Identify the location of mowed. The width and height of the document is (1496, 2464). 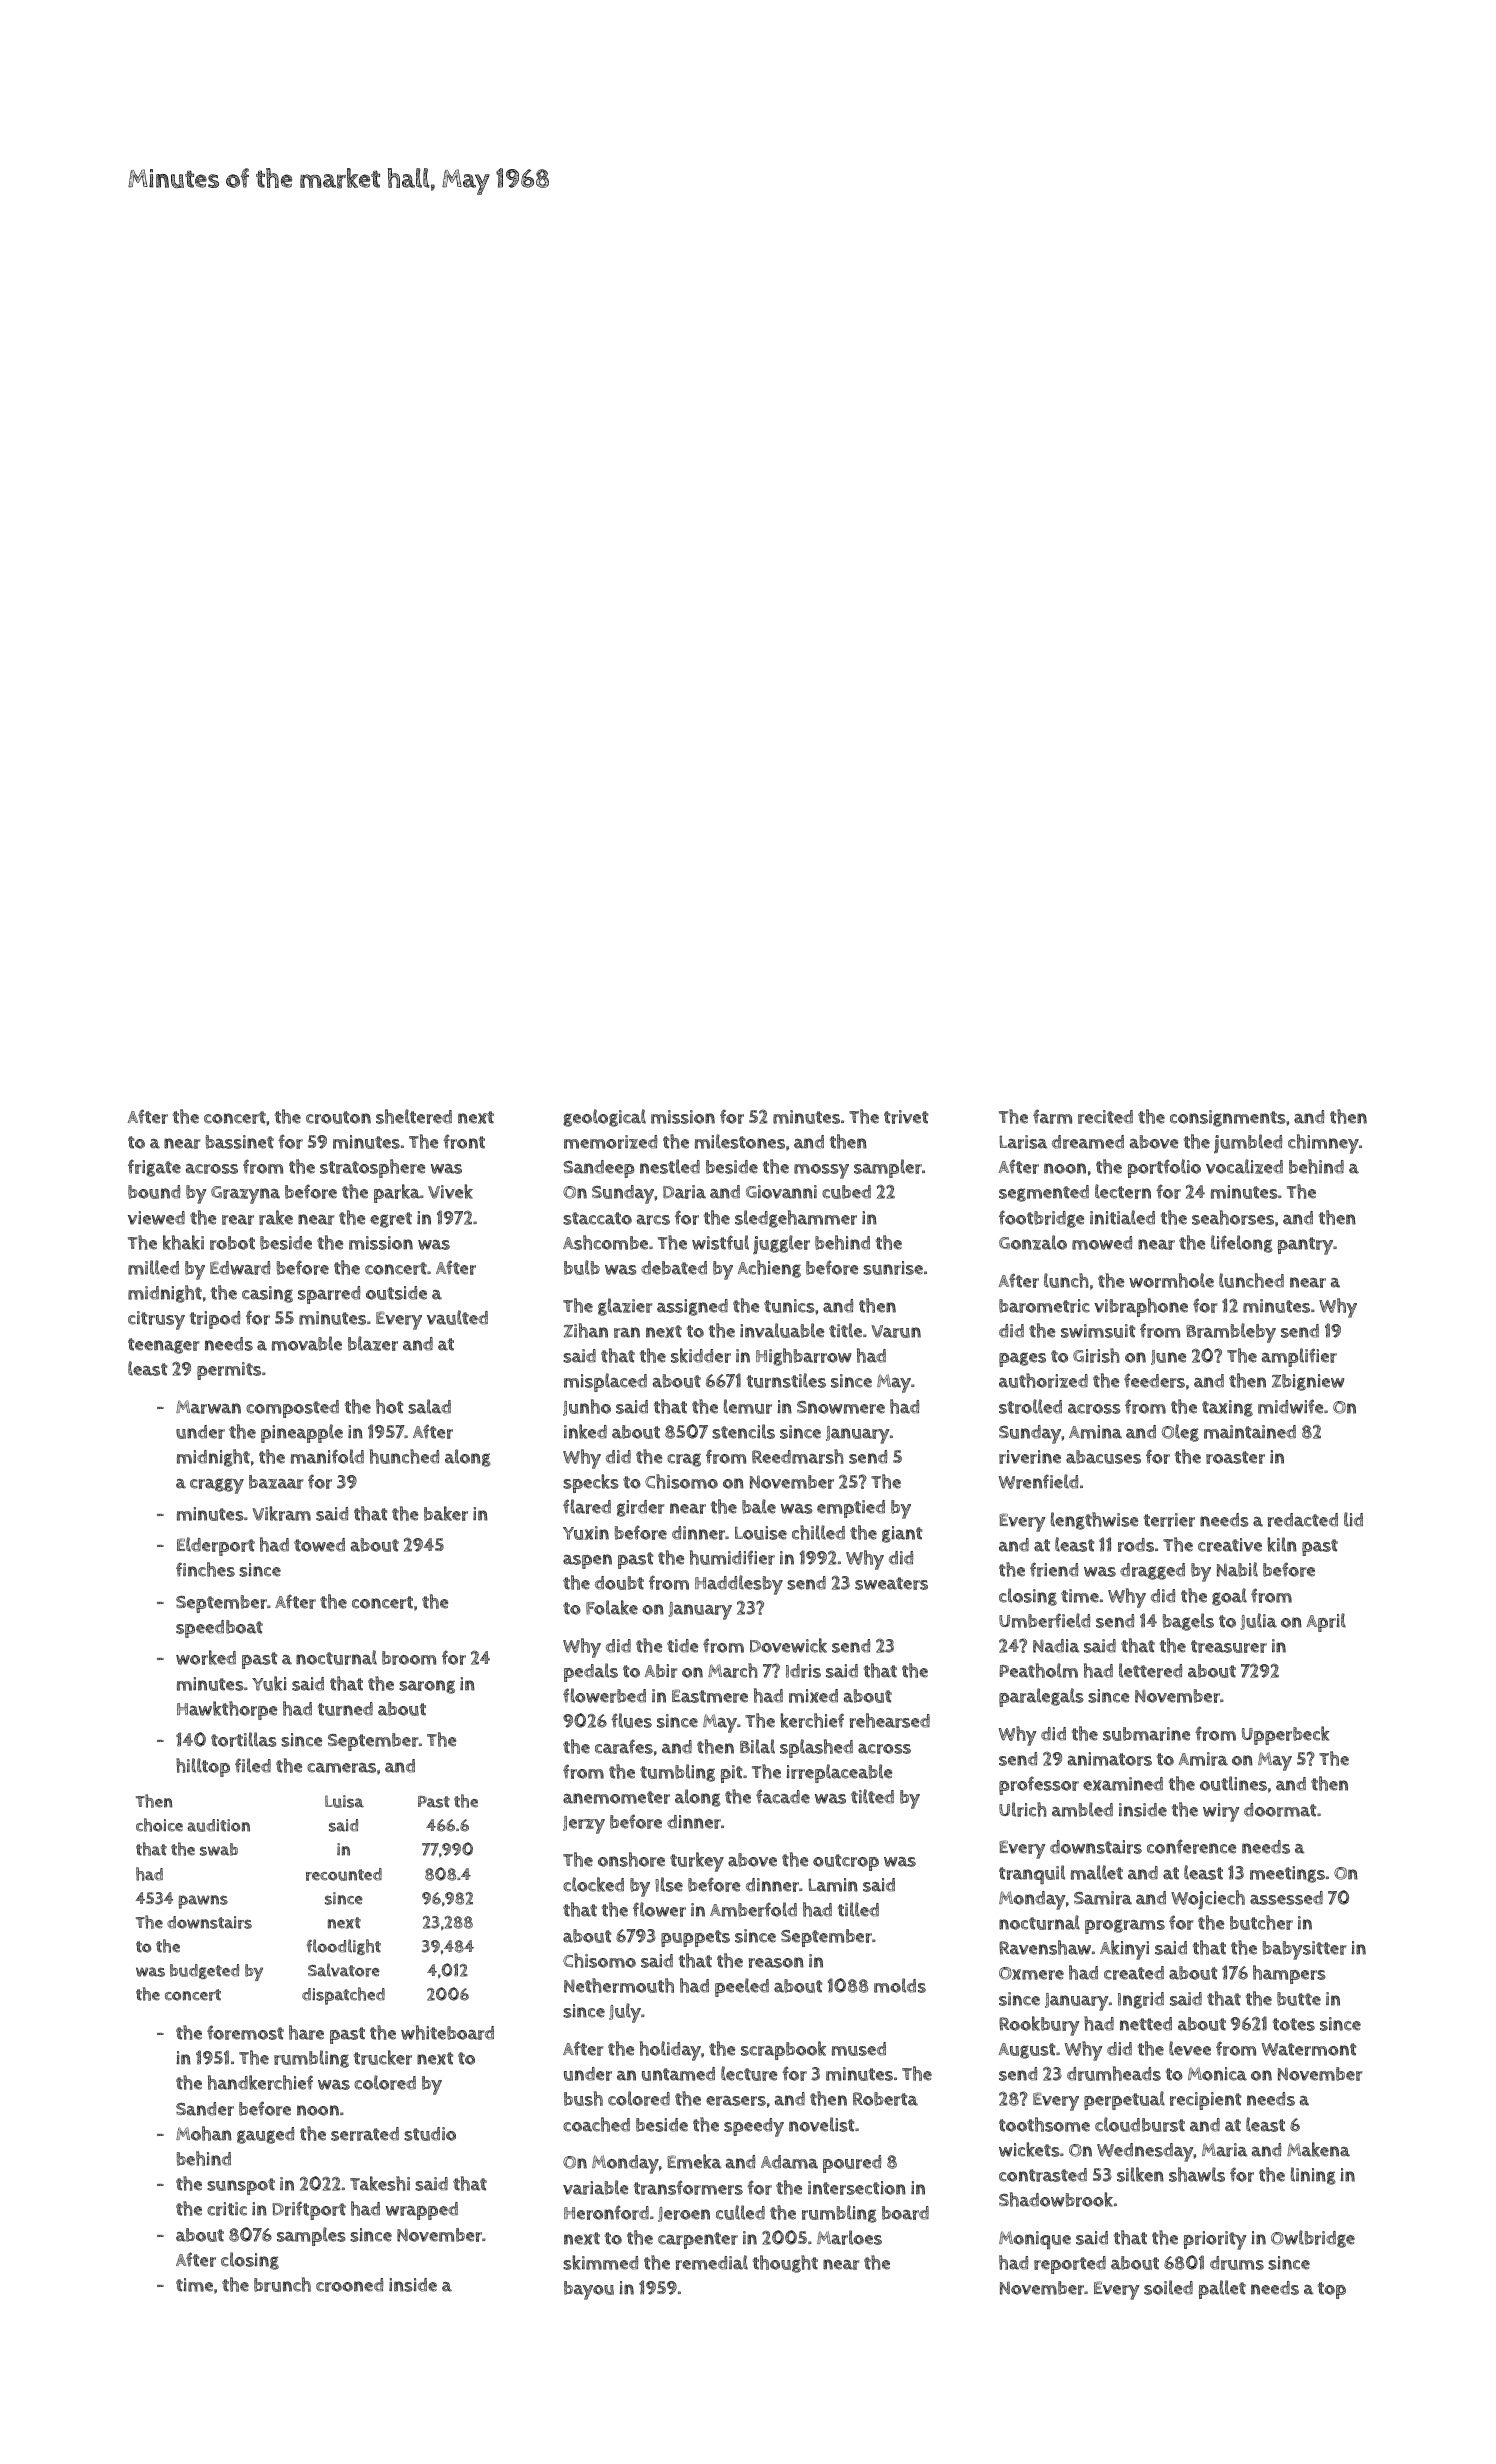
(1102, 1243).
